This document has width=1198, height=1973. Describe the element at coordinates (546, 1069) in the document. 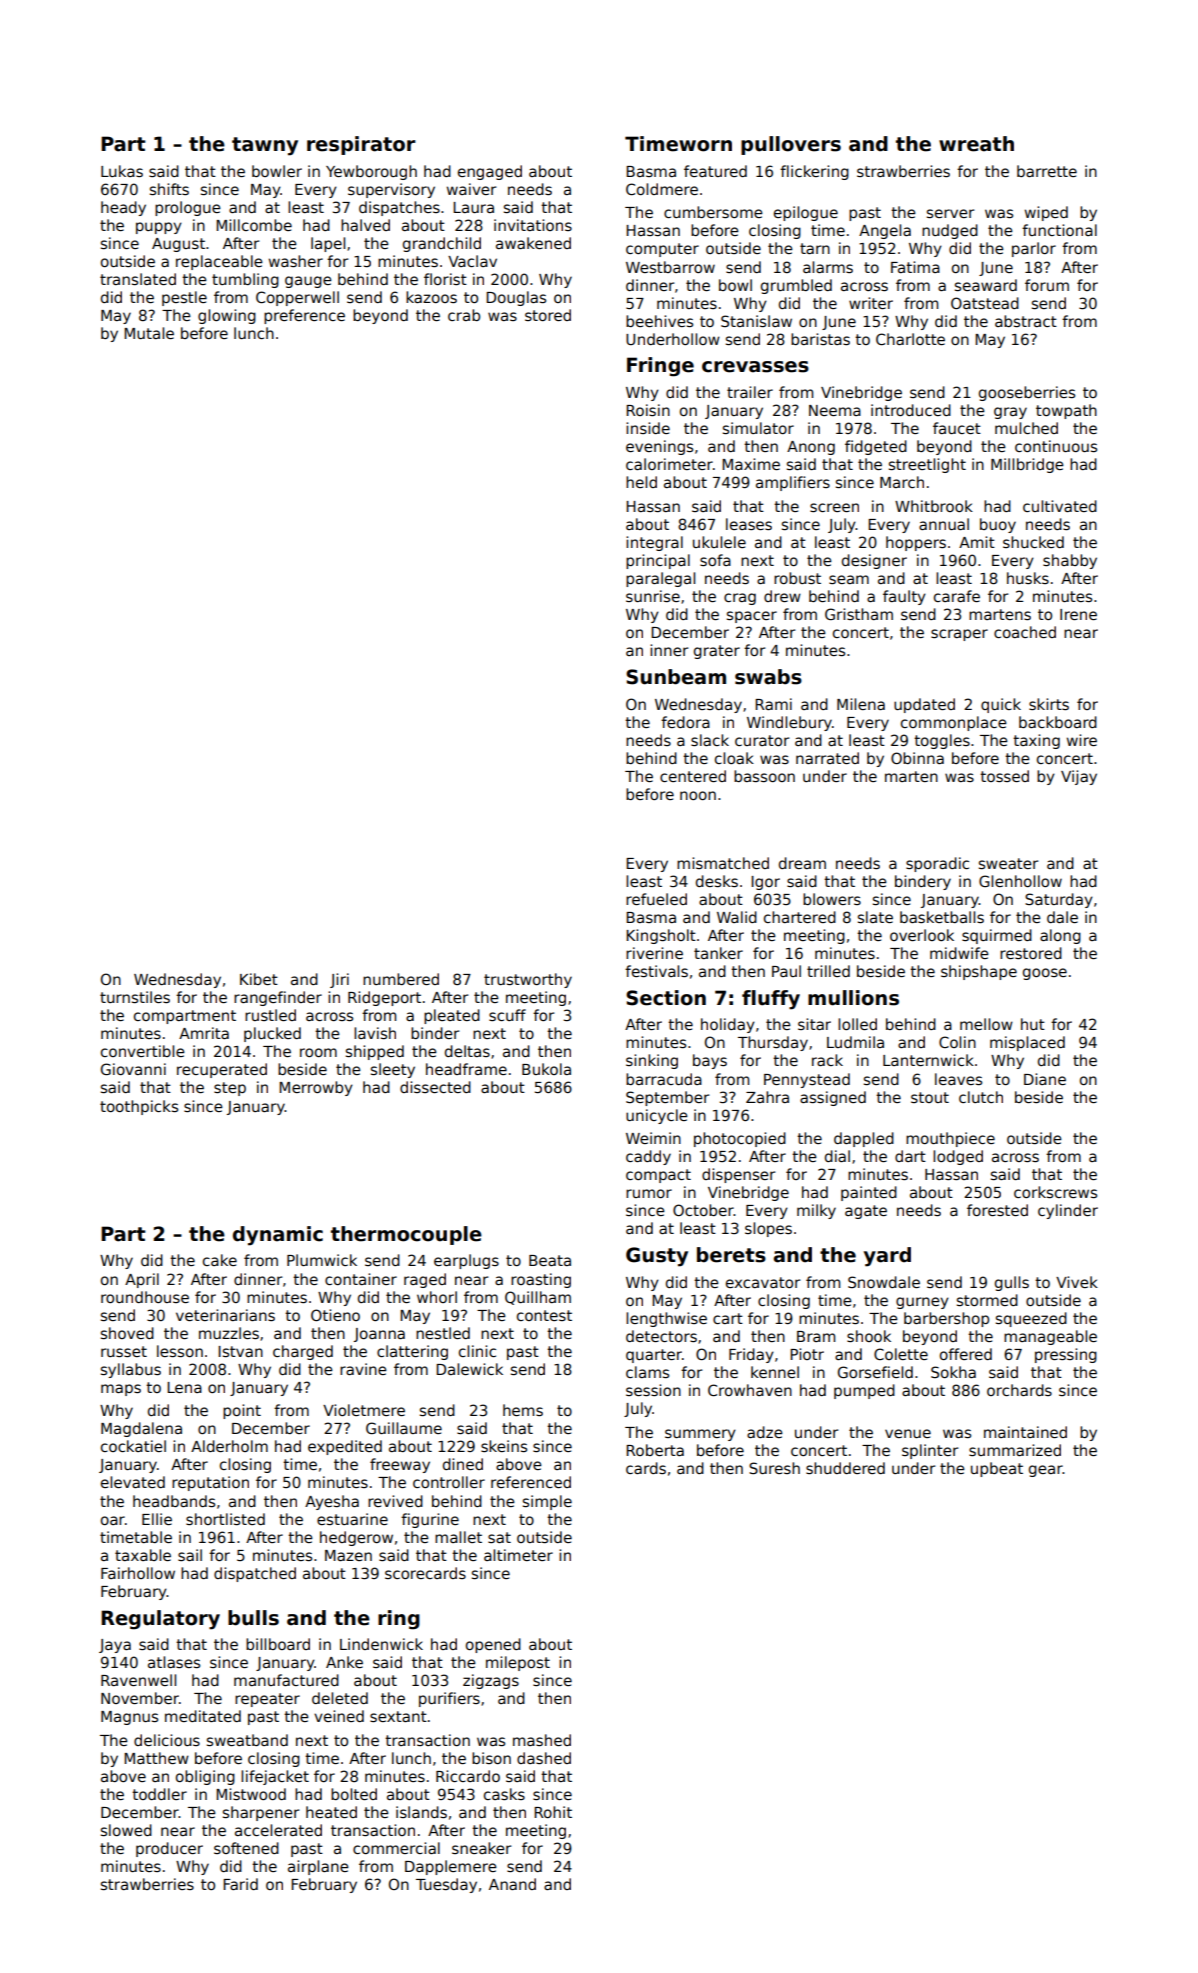

I see `Bukola` at that location.
